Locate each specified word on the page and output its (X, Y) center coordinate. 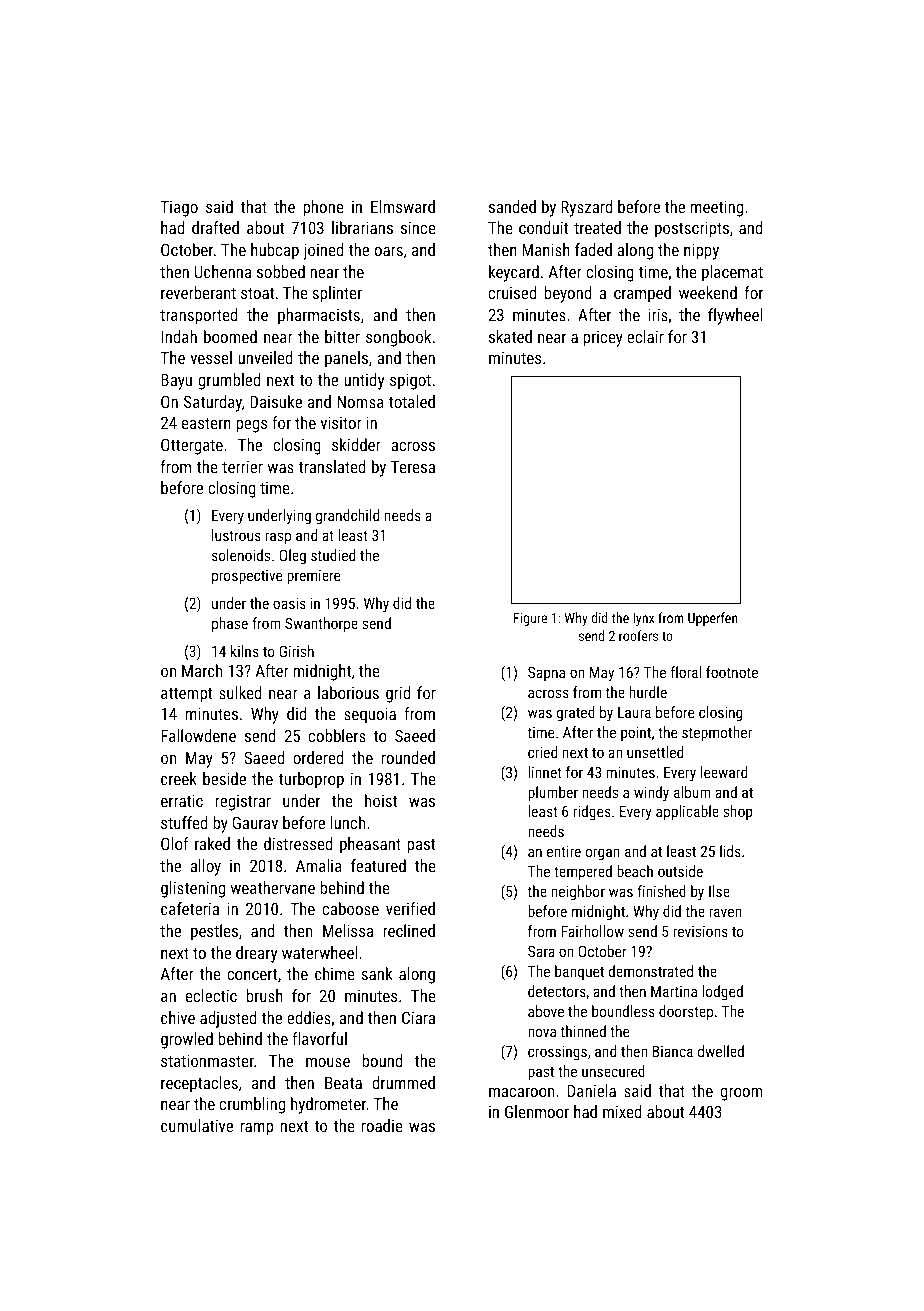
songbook (398, 338)
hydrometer (328, 1105)
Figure (530, 619)
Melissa (348, 930)
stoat (257, 293)
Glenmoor (537, 1111)
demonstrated (650, 971)
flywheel (735, 316)
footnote (732, 672)
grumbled (229, 381)
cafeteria (190, 908)
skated (510, 336)
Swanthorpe (321, 624)
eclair (645, 336)
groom (741, 1094)
